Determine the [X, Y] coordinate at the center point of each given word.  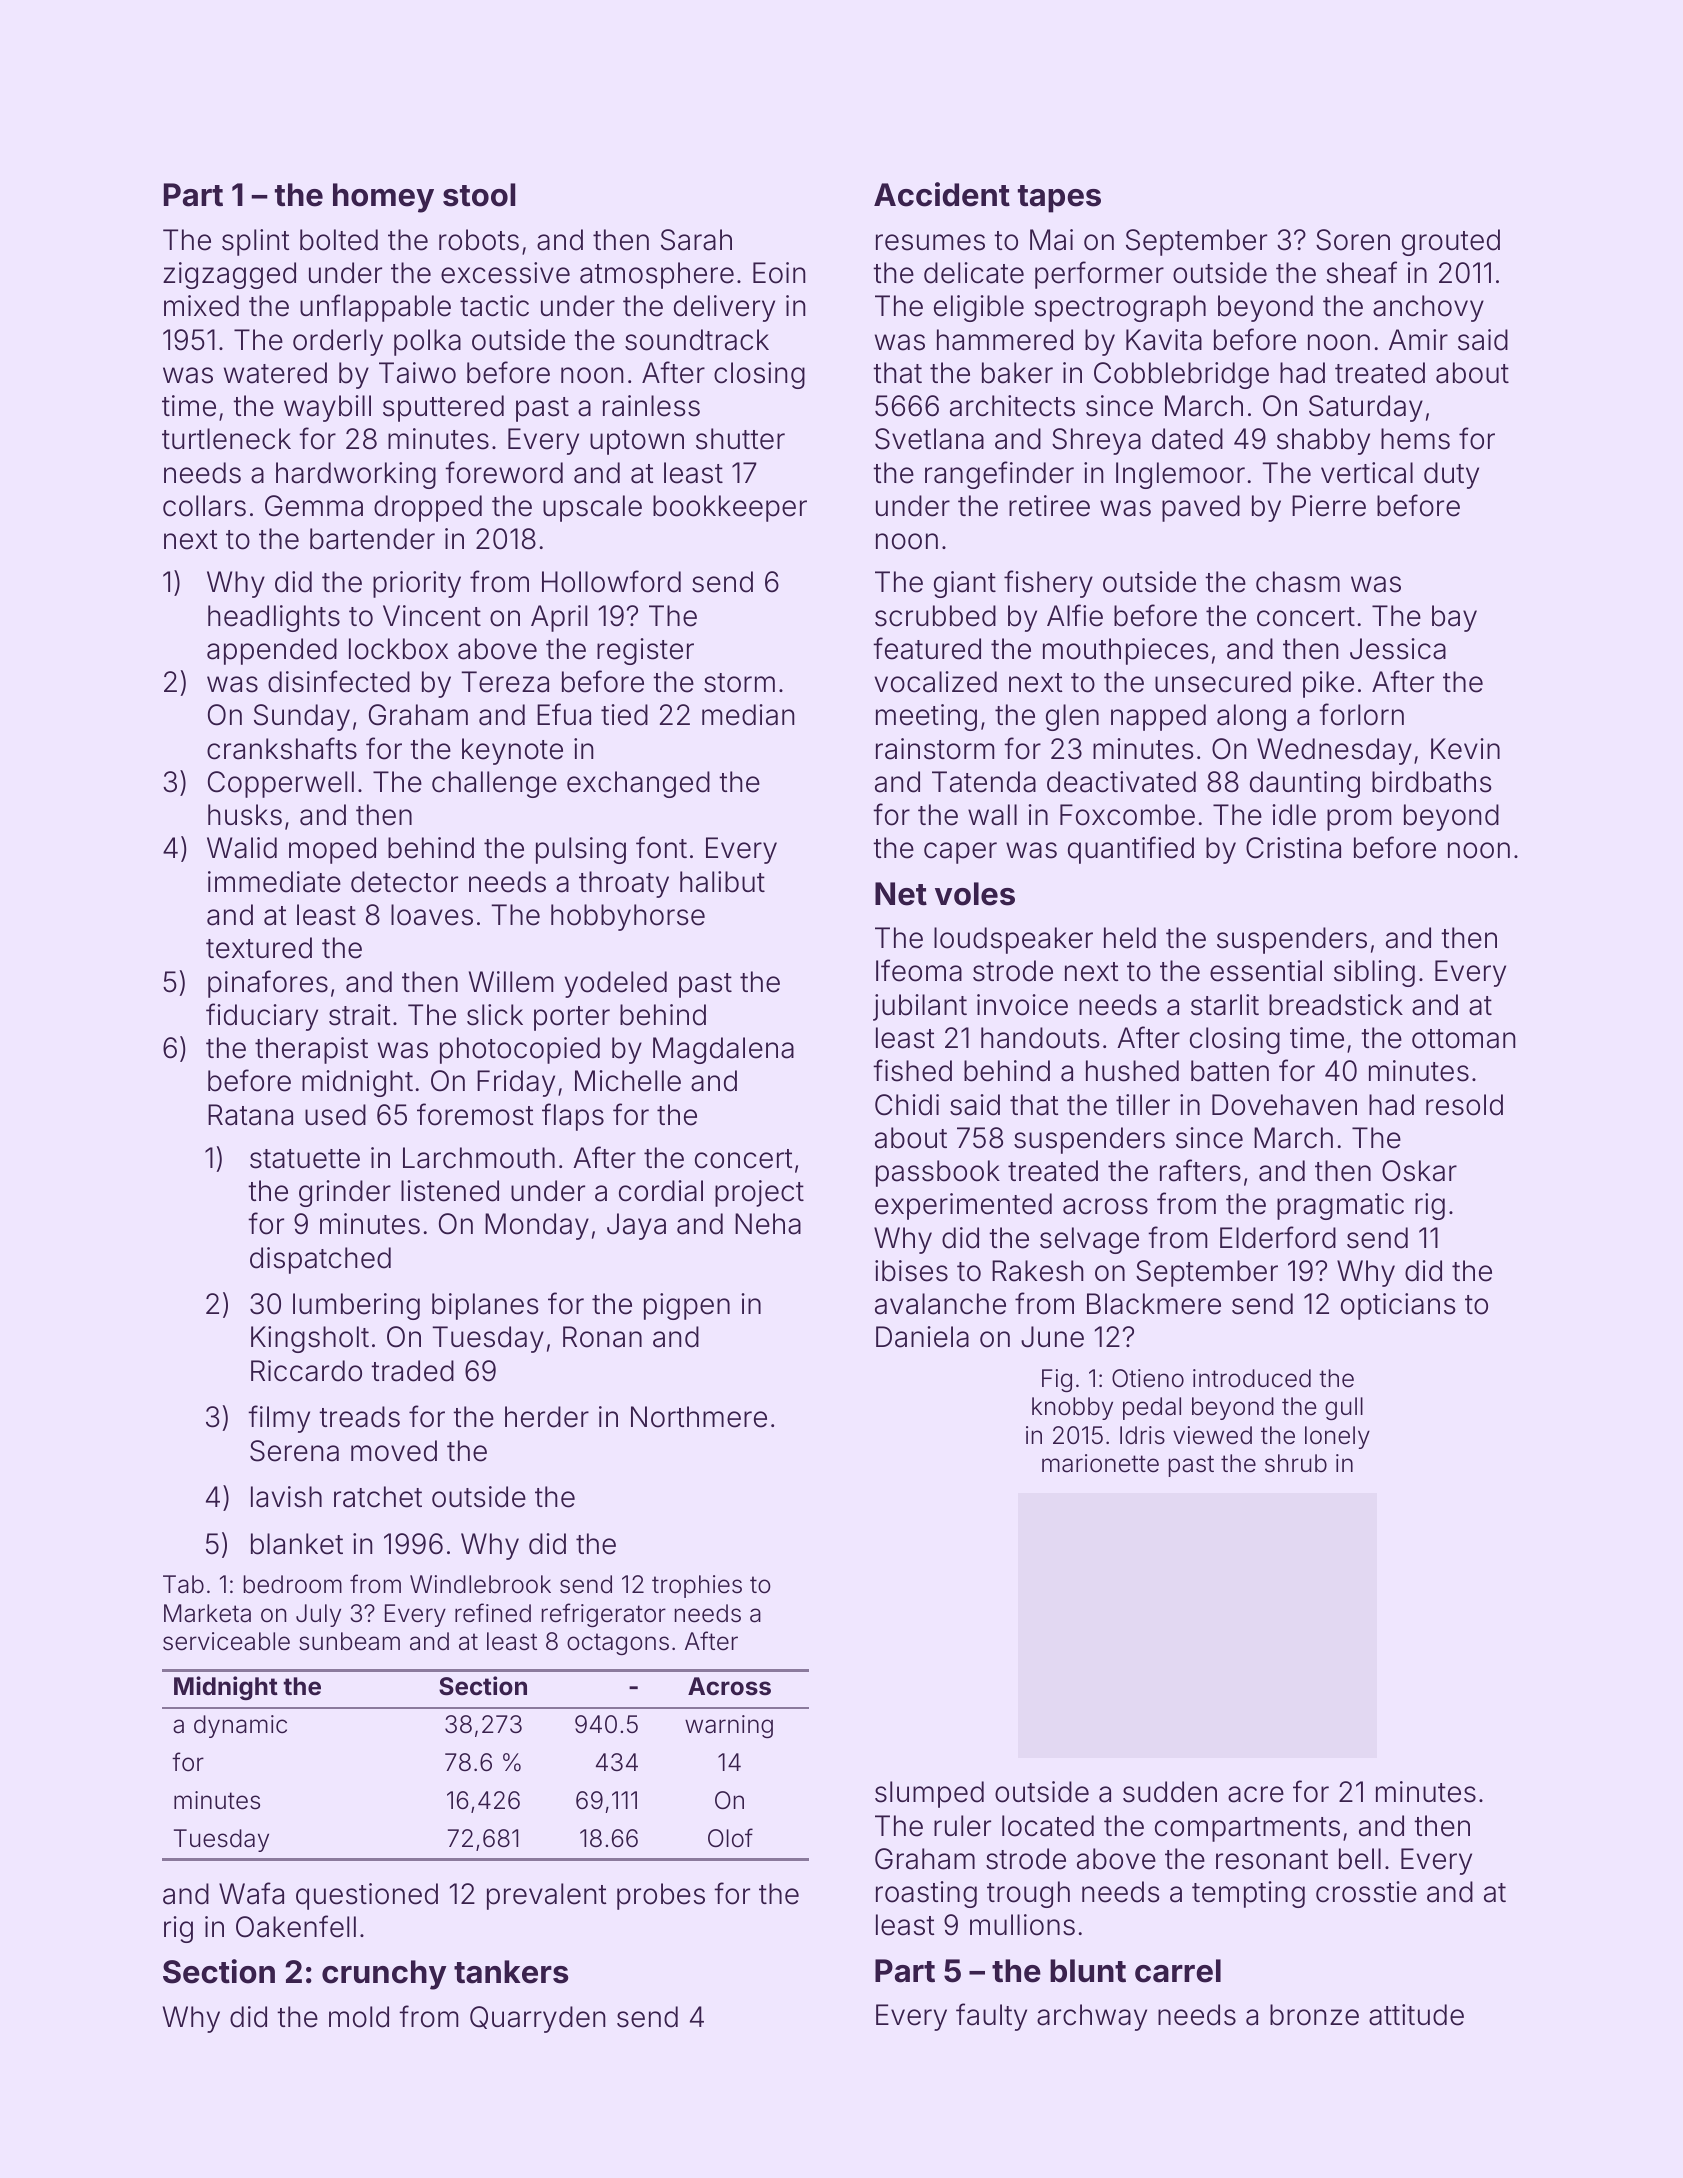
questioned [367, 1896]
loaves [432, 915]
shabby [1323, 441]
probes [661, 1896]
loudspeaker [1013, 940]
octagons [618, 1644]
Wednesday [1334, 751]
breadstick [1336, 1005]
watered [275, 373]
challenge [494, 784]
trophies [697, 1586]
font [661, 847]
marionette [1100, 1463]
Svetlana [929, 439]
